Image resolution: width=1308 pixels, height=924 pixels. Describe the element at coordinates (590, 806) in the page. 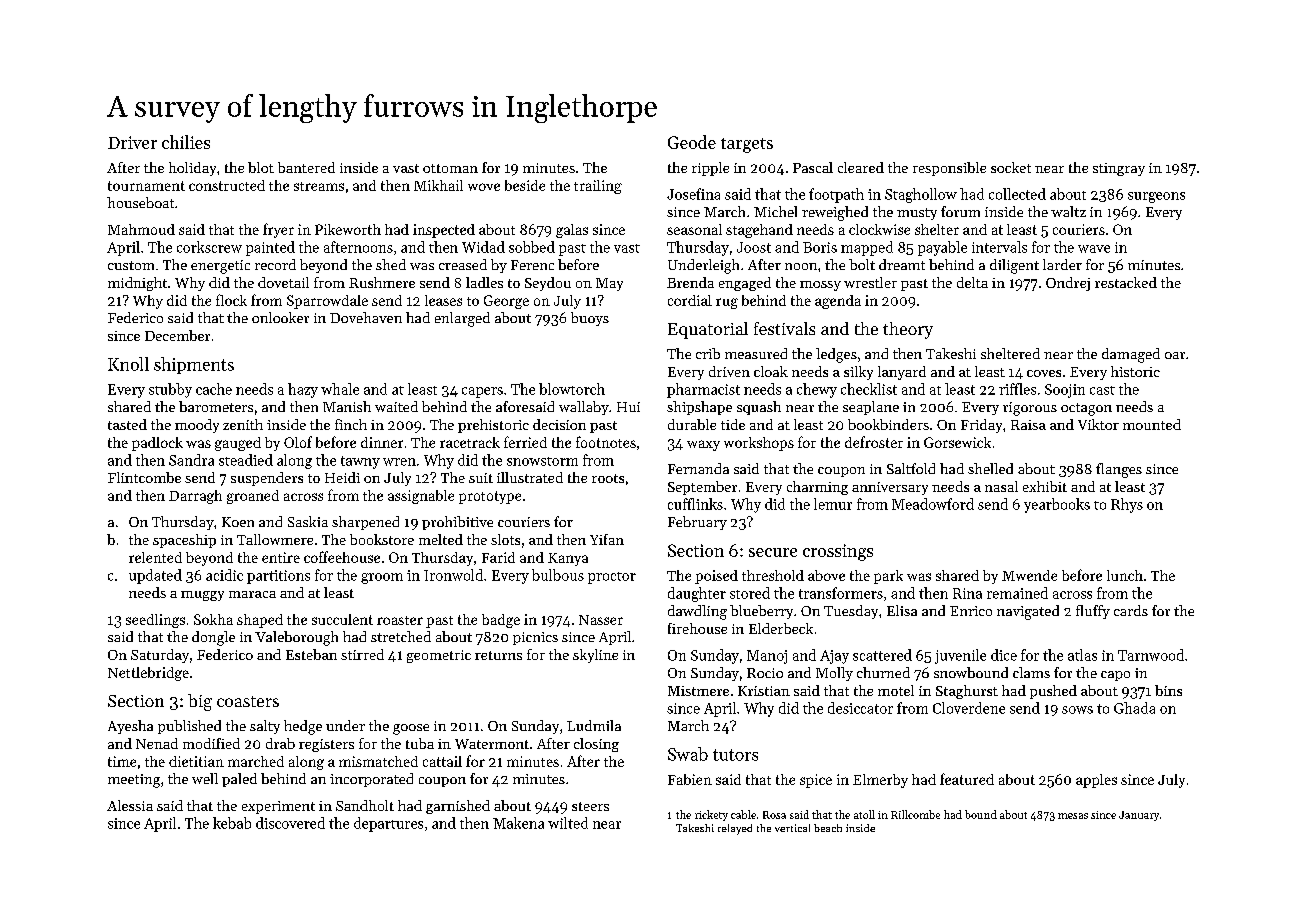

I see `steers` at that location.
